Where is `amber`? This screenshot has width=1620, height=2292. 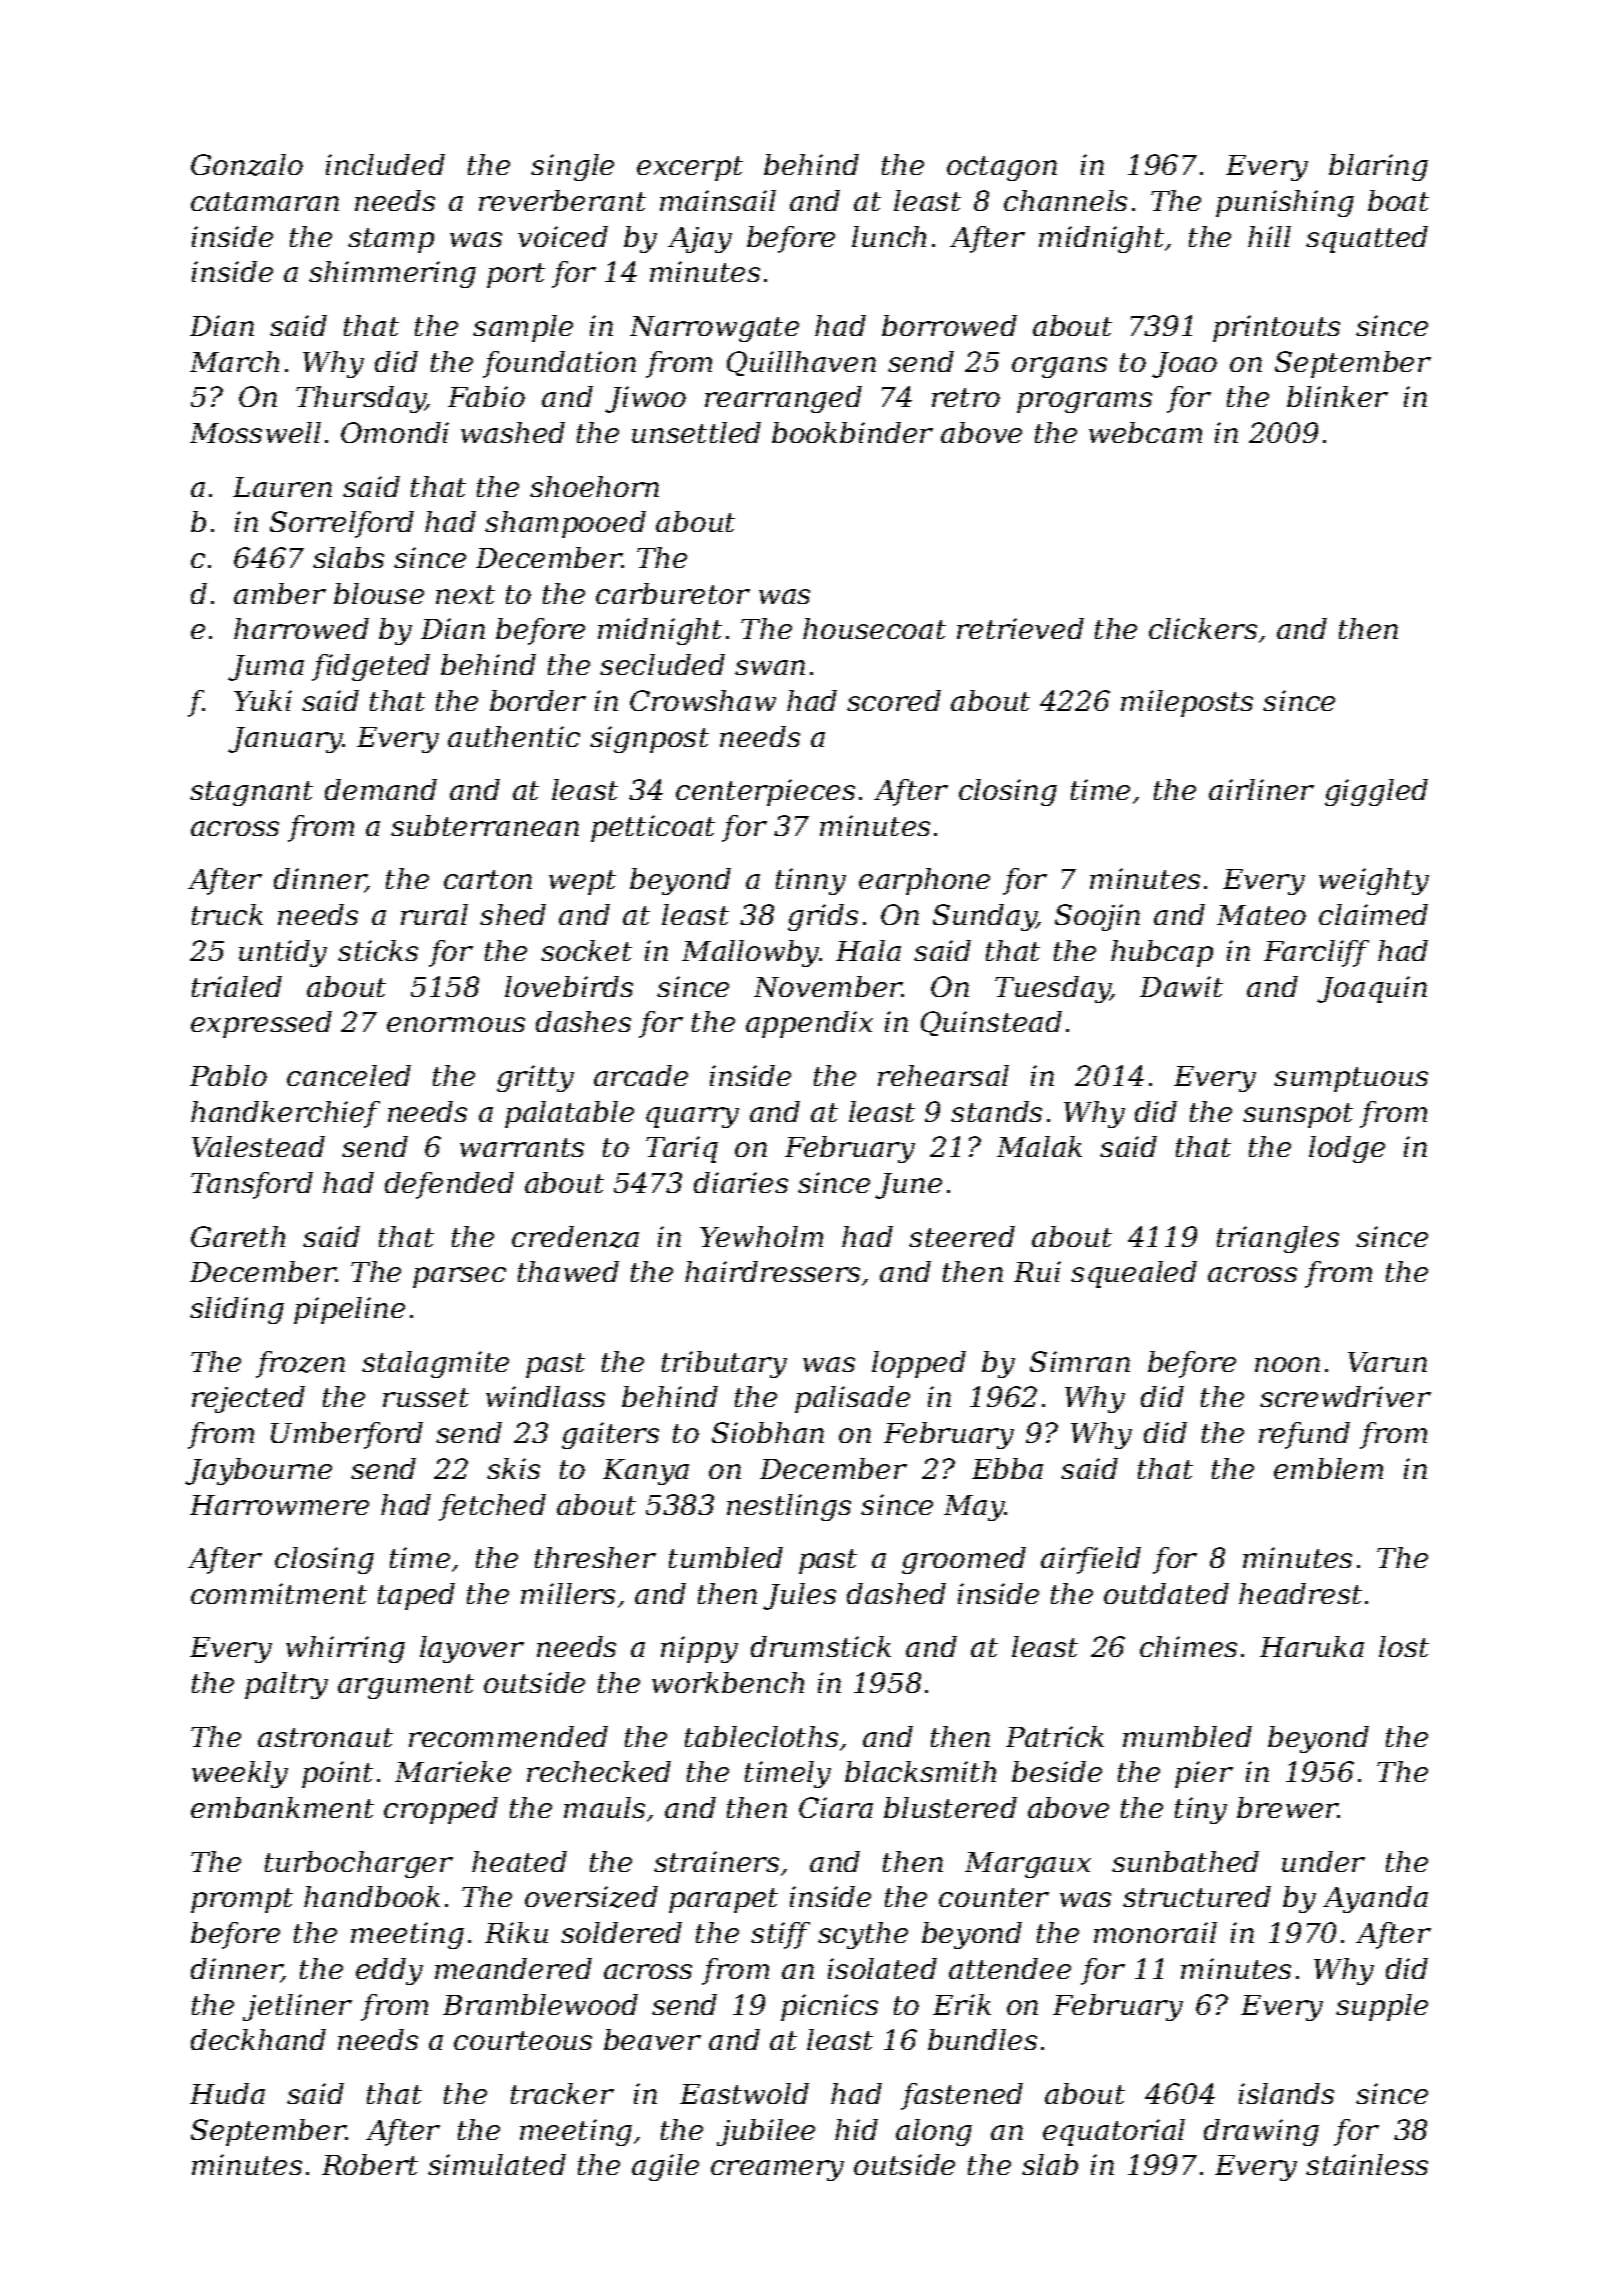 amber is located at coordinates (280, 593).
